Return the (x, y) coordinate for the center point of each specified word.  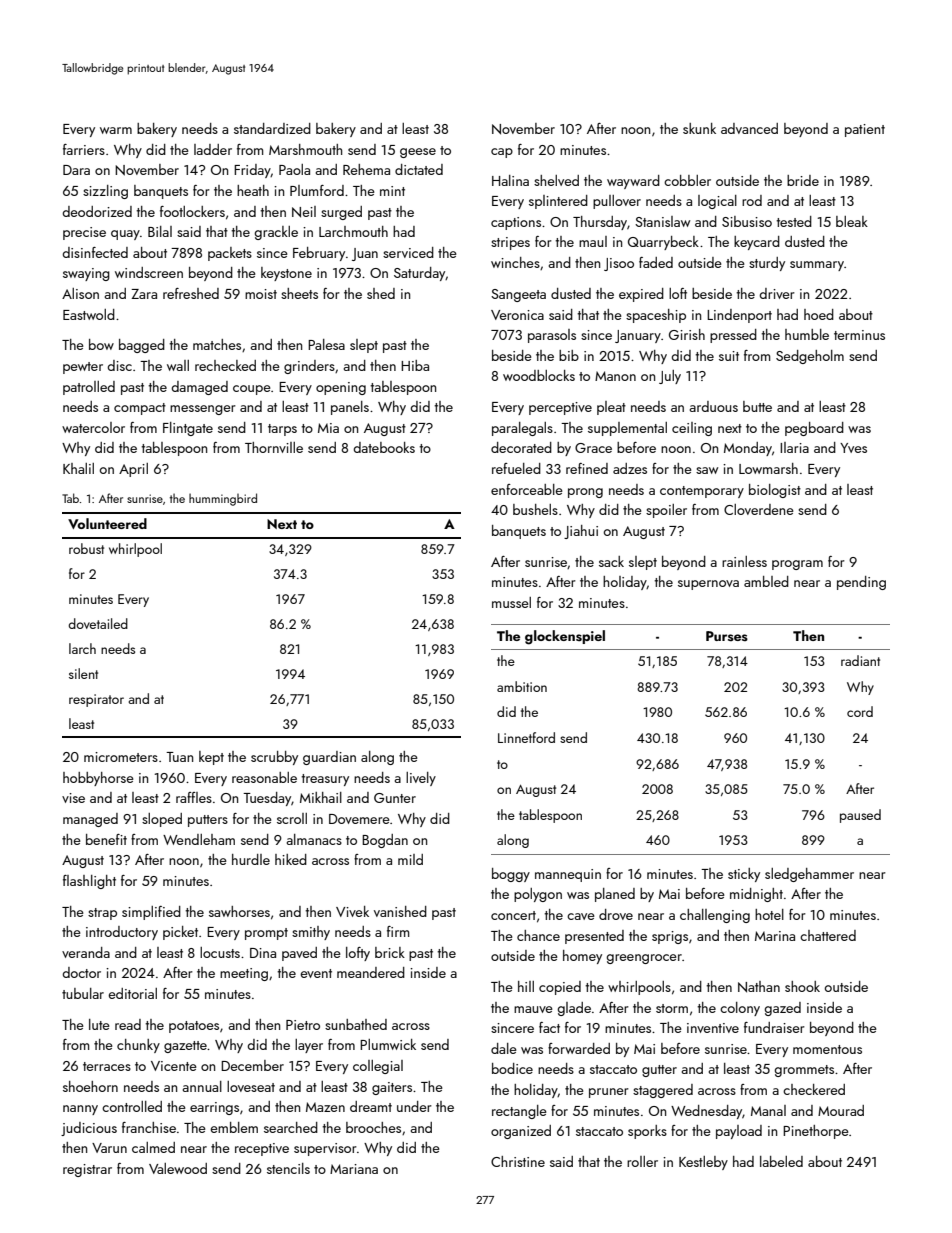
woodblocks (539, 375)
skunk (699, 128)
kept (211, 758)
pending (861, 583)
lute (99, 1024)
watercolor (93, 427)
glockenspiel (565, 637)
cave (581, 916)
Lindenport (739, 316)
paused (860, 816)
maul (593, 241)
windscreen (149, 272)
